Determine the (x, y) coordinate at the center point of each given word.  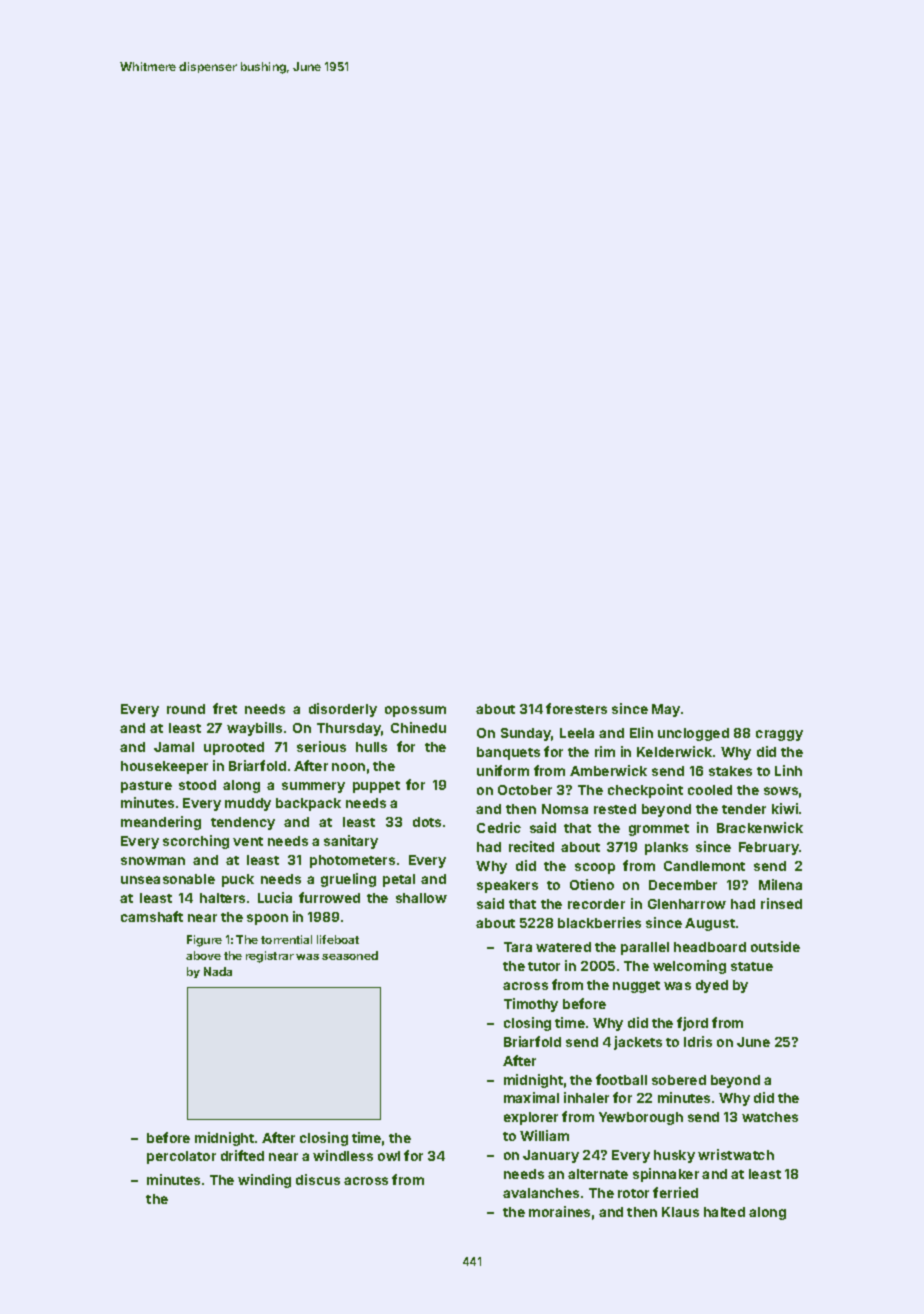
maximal (531, 1097)
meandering (161, 823)
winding (264, 1181)
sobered (679, 1080)
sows (781, 791)
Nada (218, 971)
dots (427, 822)
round (186, 709)
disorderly (343, 710)
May (666, 710)
